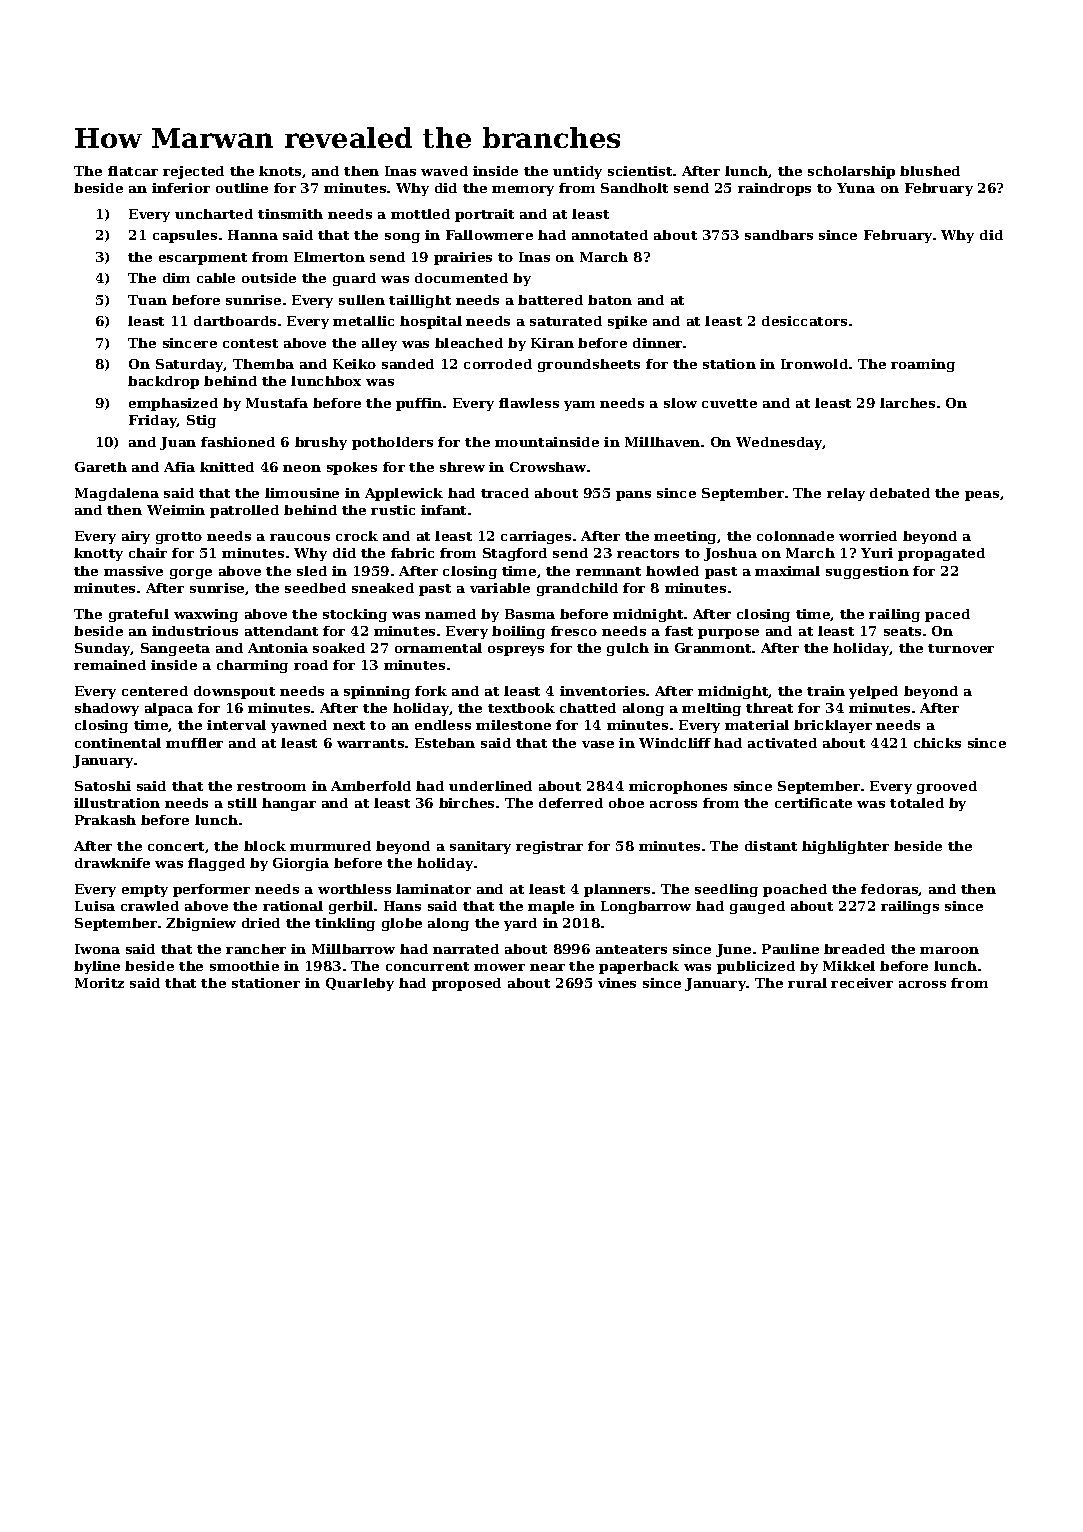 This document has width=1083, height=1532. I want to click on yelped, so click(873, 692).
